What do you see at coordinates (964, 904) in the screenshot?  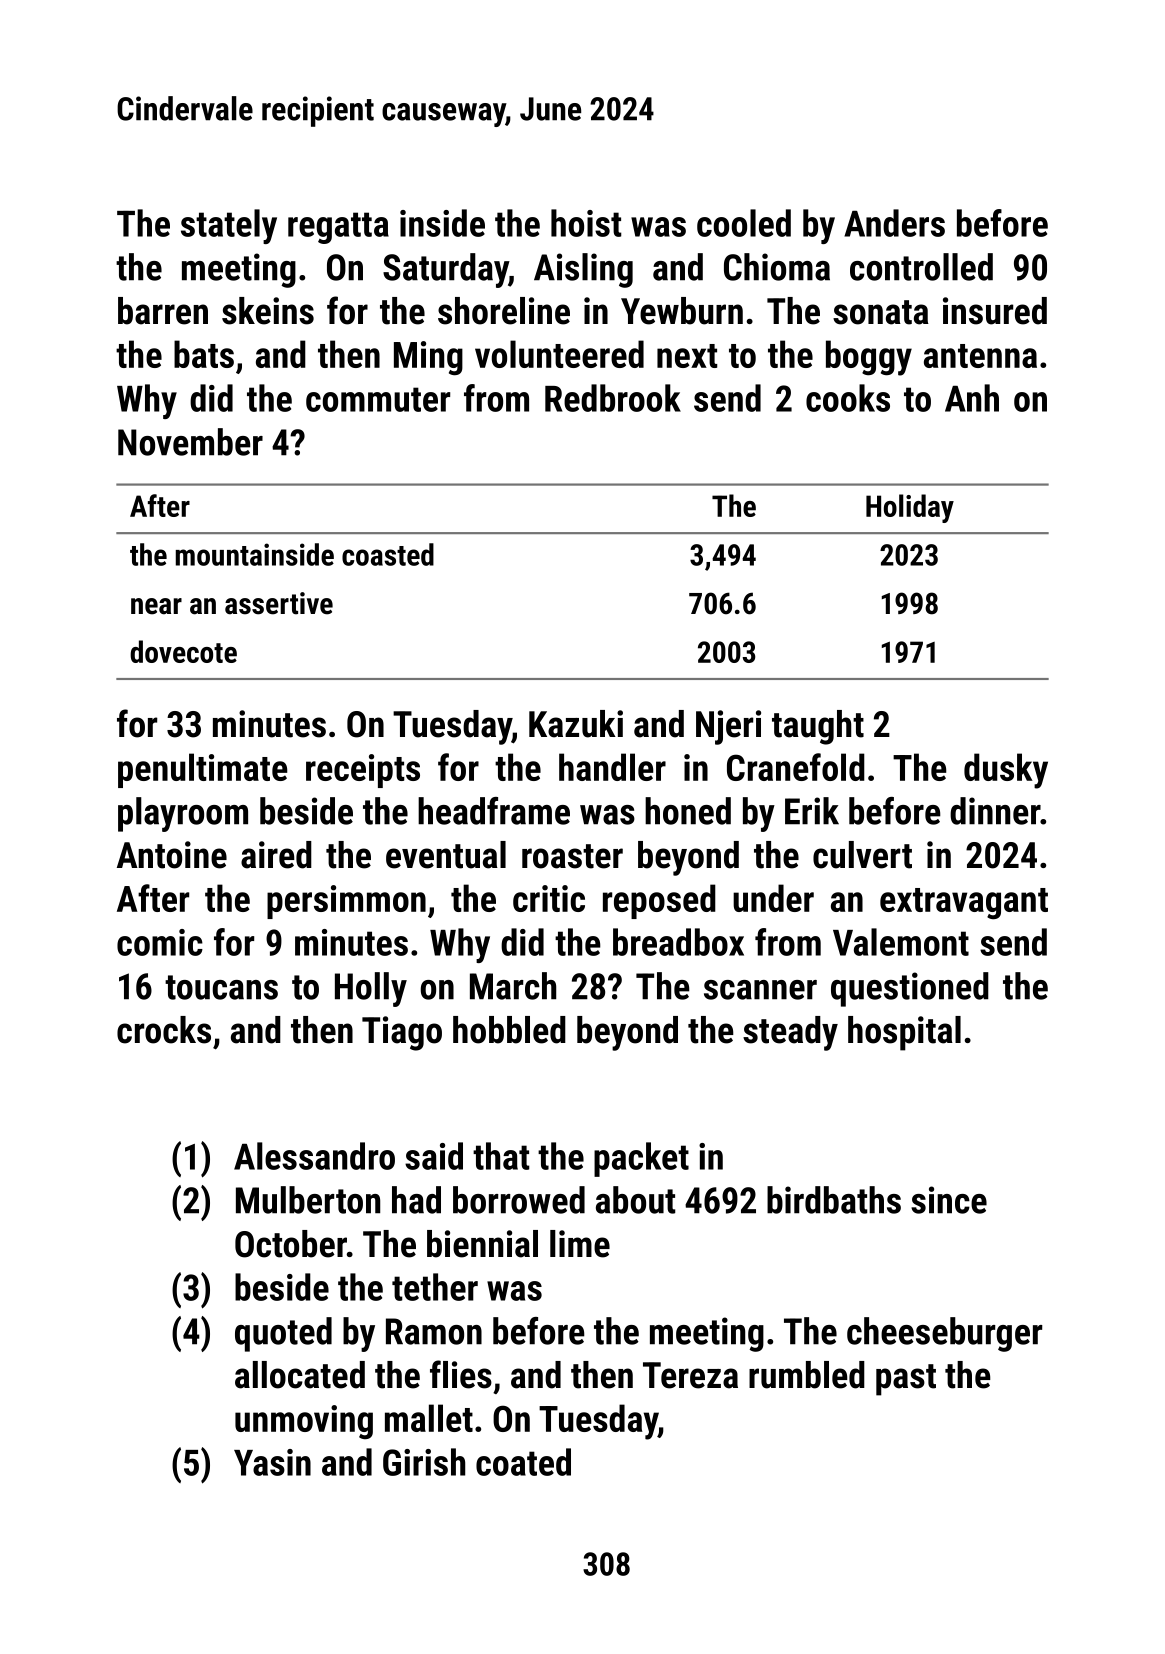 I see `extravagant` at bounding box center [964, 904].
